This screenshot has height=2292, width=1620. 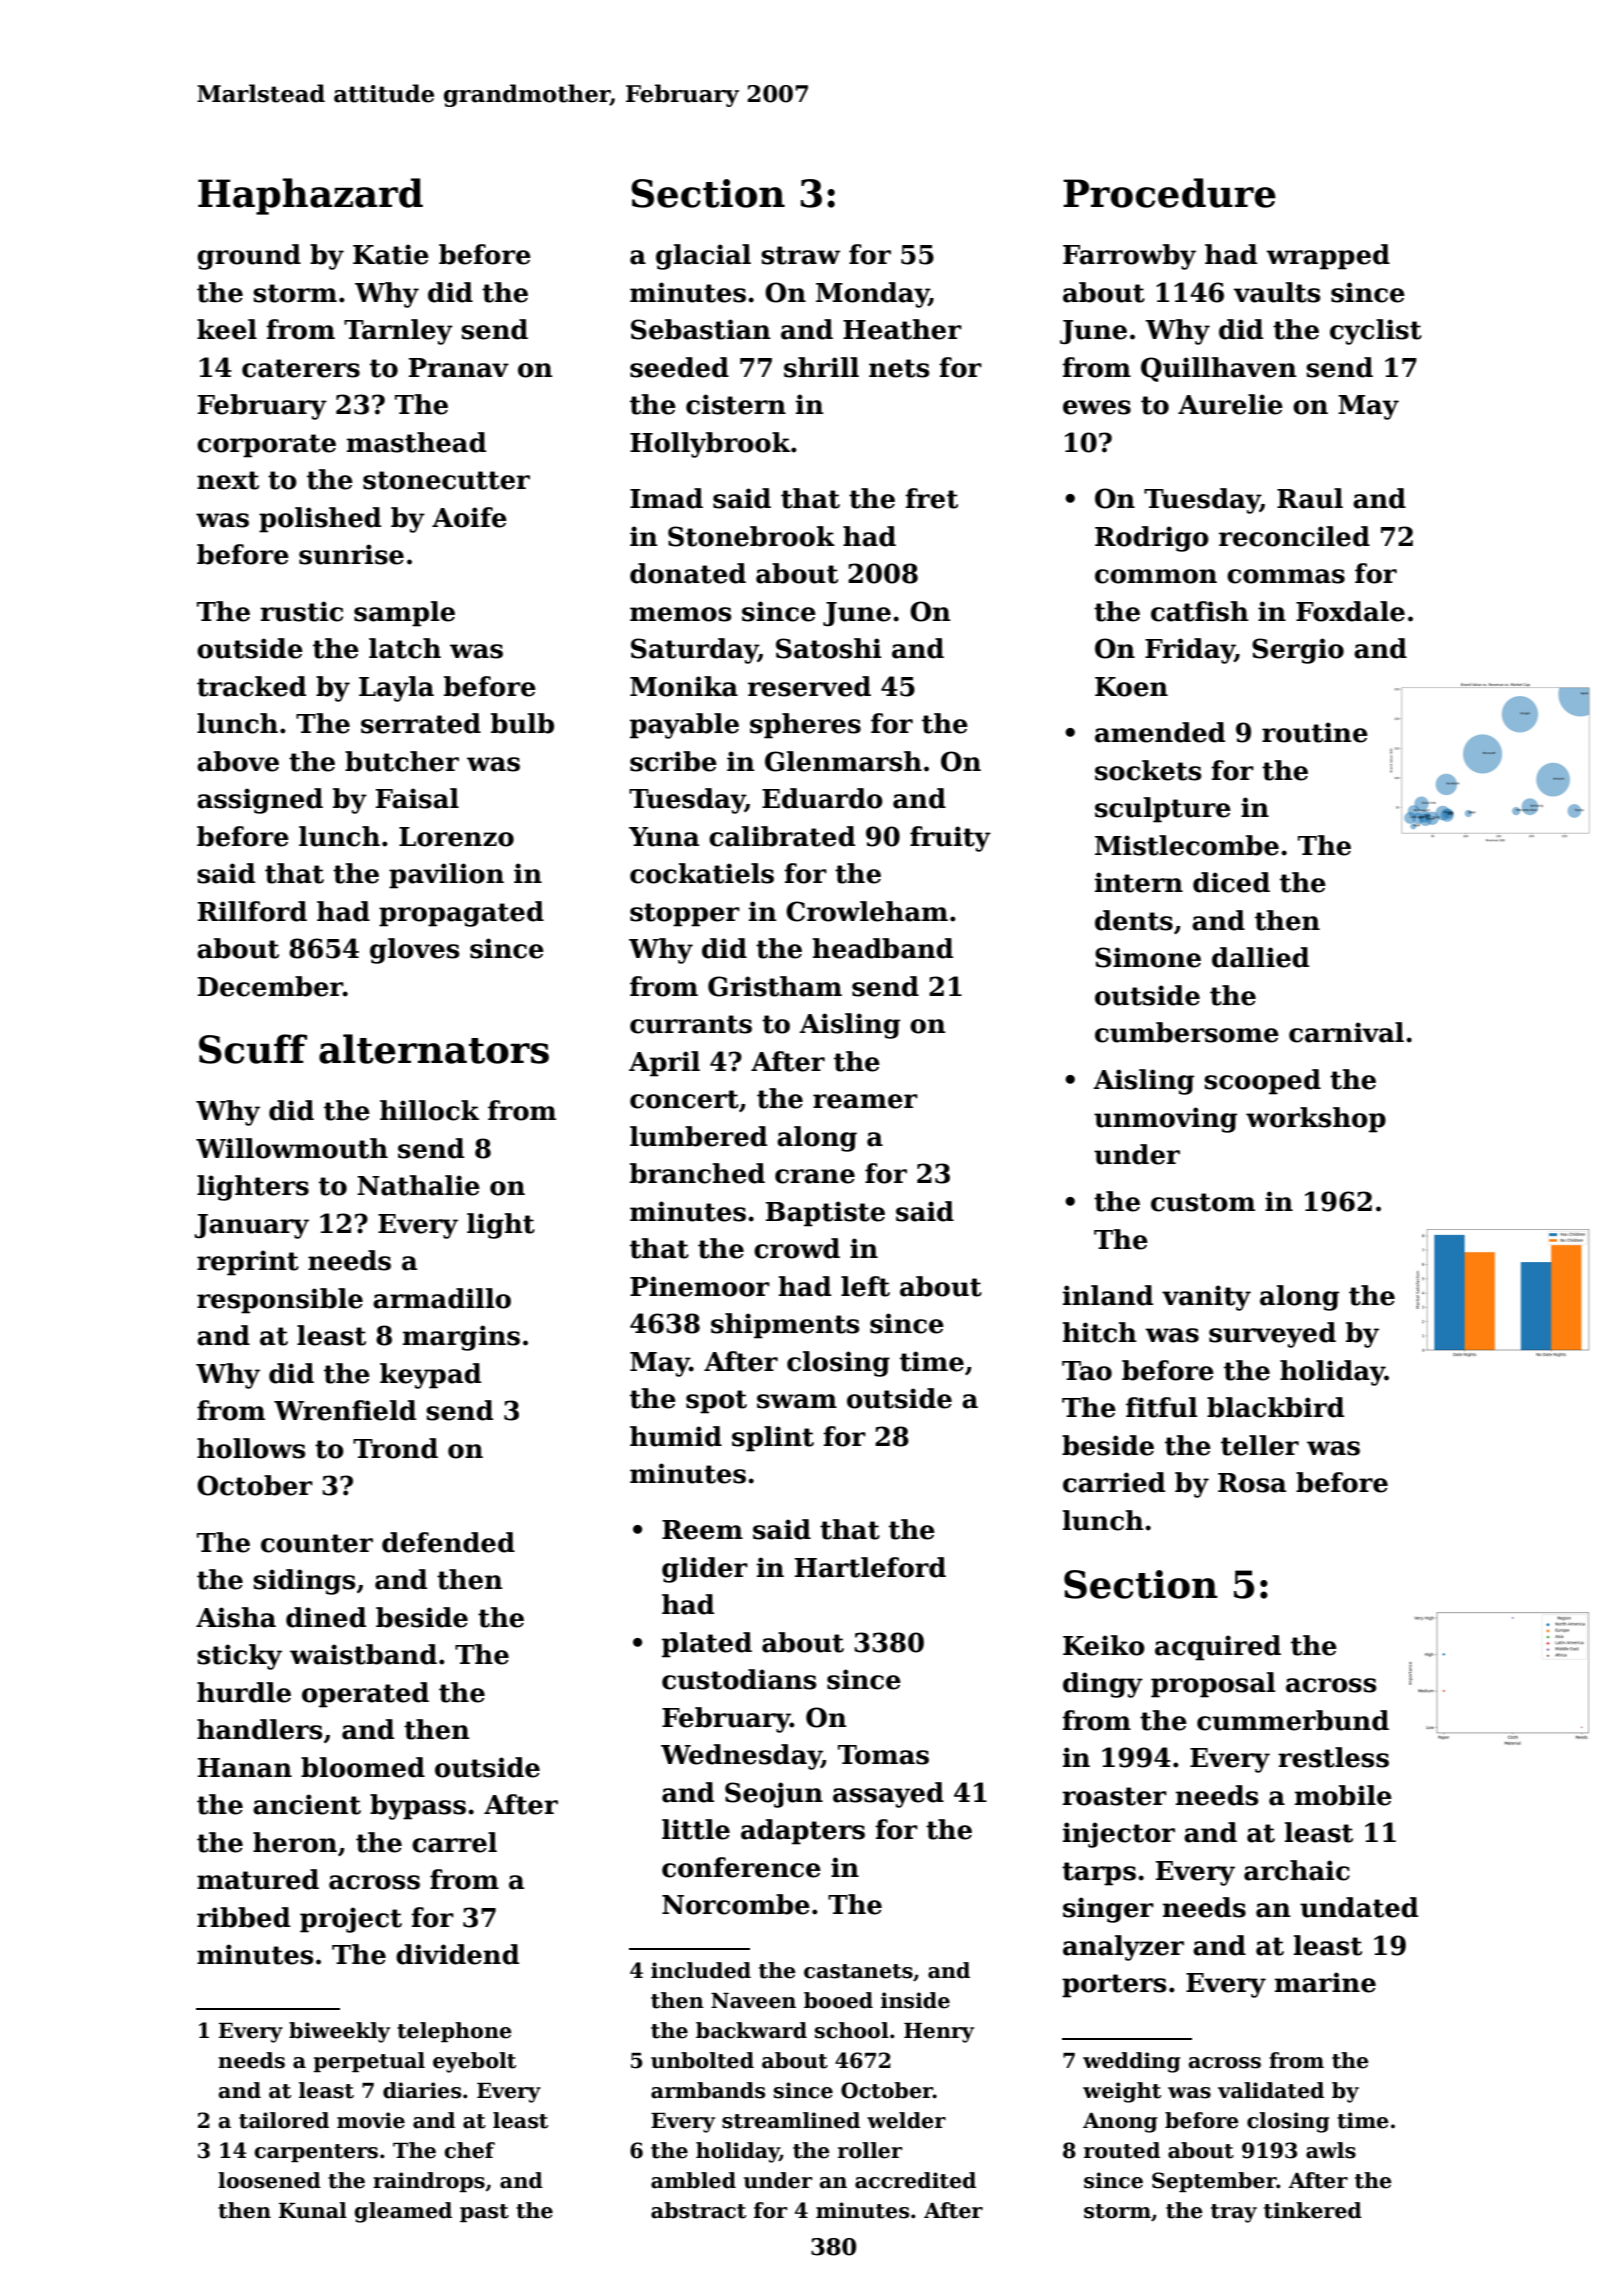 I want to click on left, so click(x=865, y=1286).
